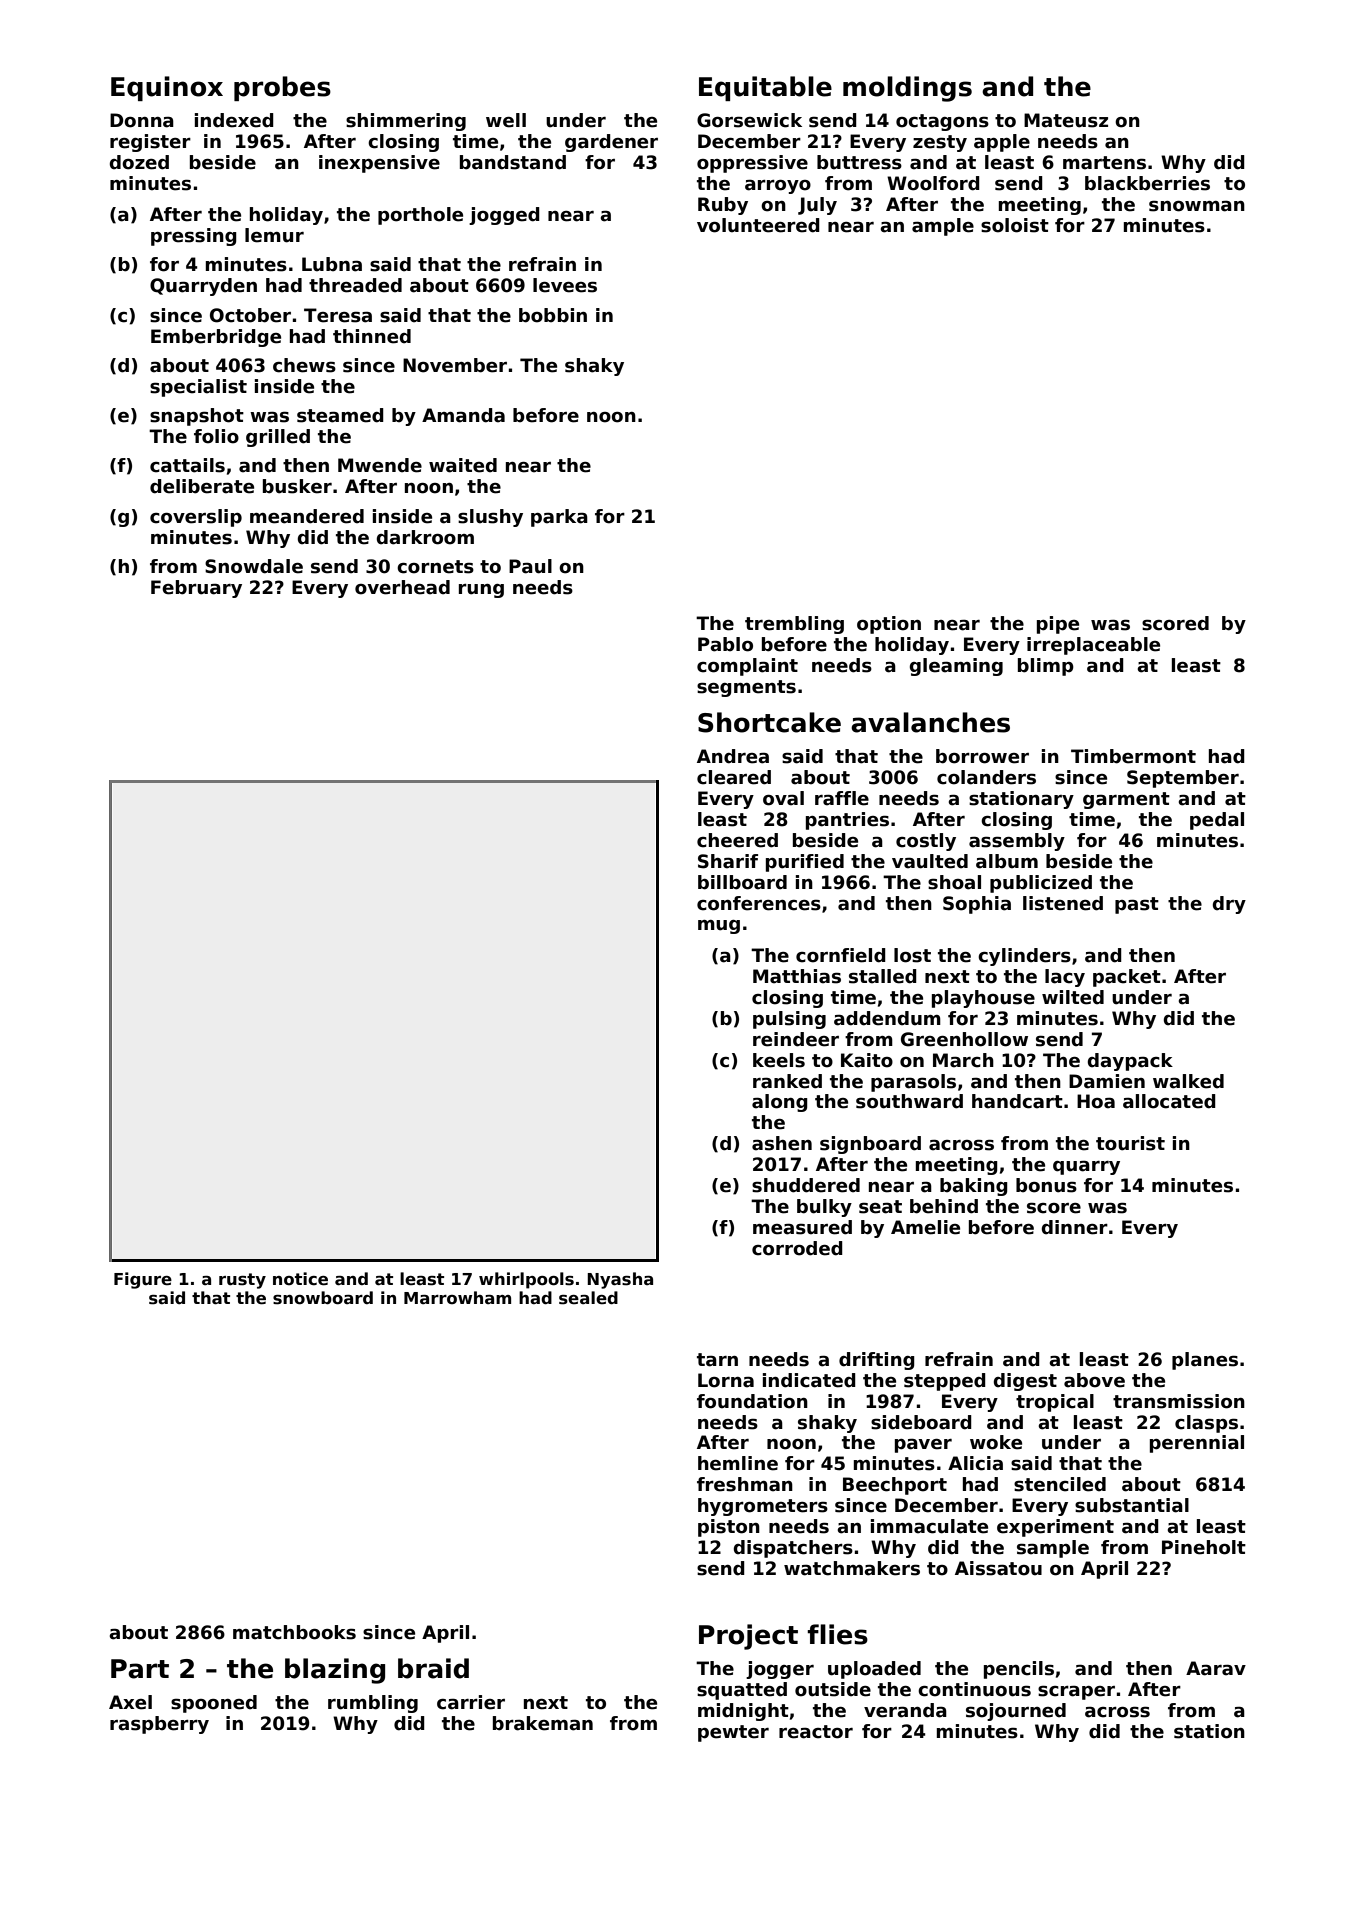  What do you see at coordinates (780, 1103) in the document?
I see `along` at bounding box center [780, 1103].
